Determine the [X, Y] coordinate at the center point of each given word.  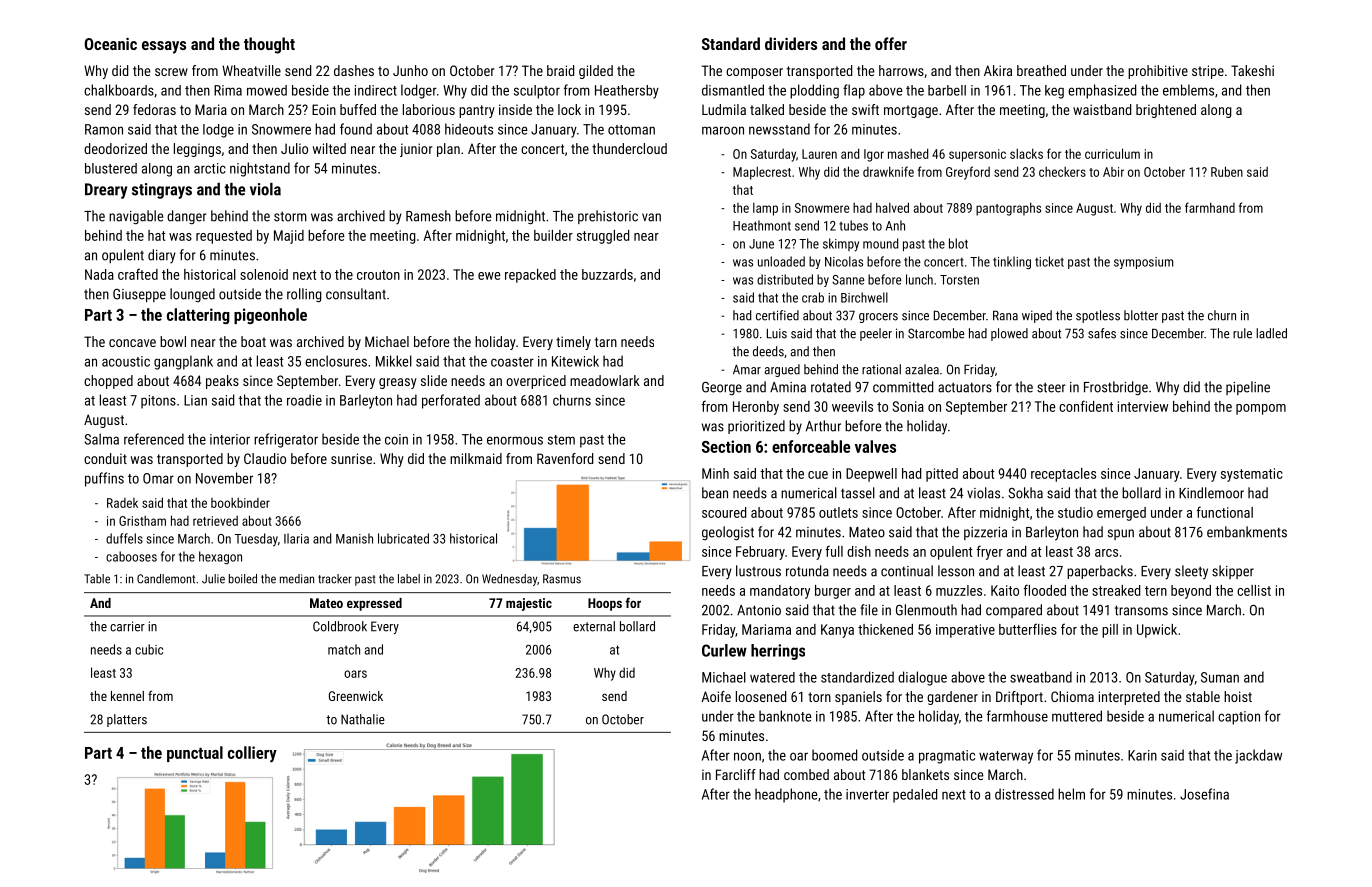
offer [891, 43]
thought [269, 45]
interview [1143, 406]
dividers [791, 43]
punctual [195, 754]
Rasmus [562, 579]
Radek [122, 503]
